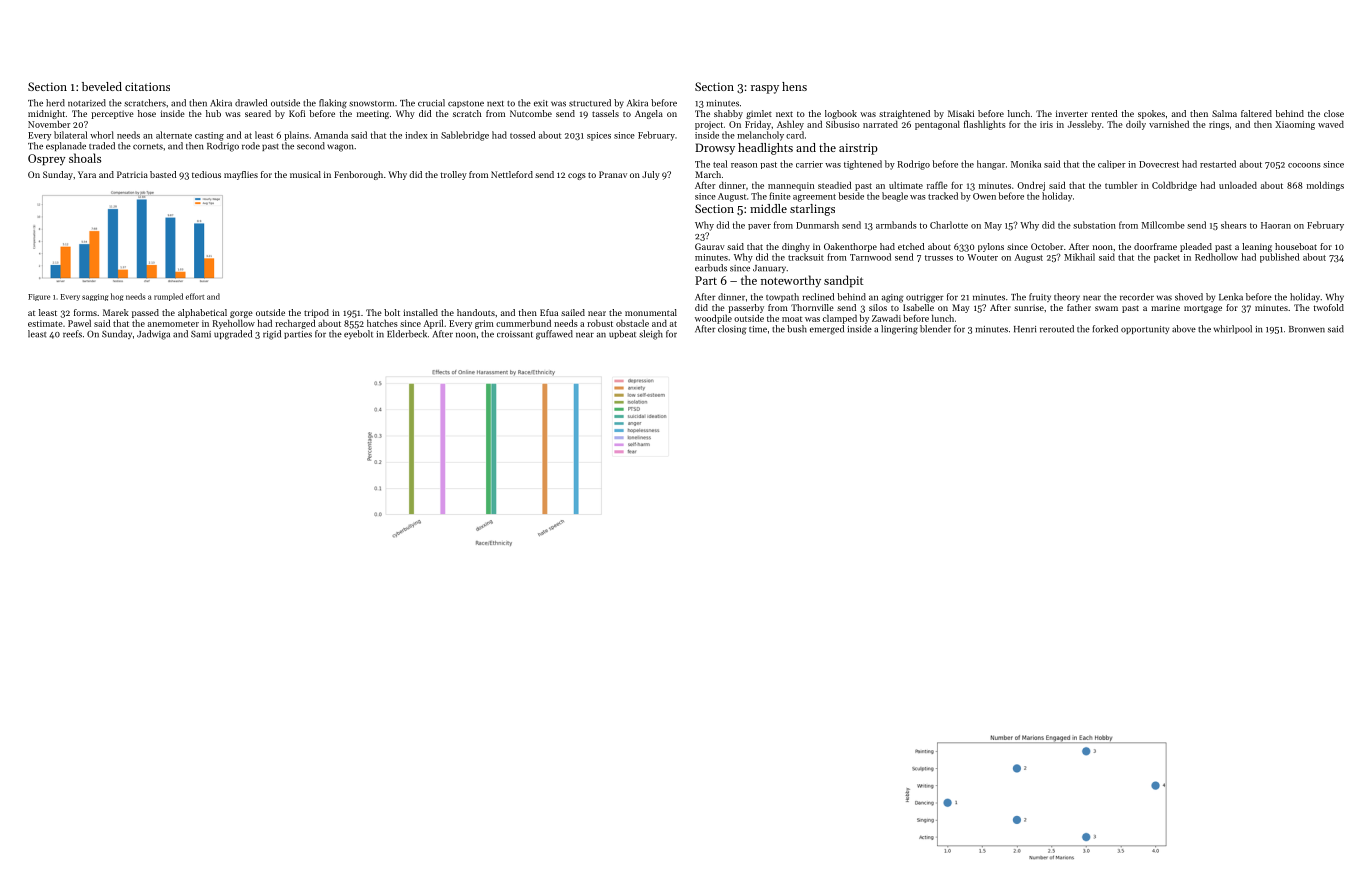  What do you see at coordinates (1216, 257) in the screenshot?
I see `Redhollow` at bounding box center [1216, 257].
